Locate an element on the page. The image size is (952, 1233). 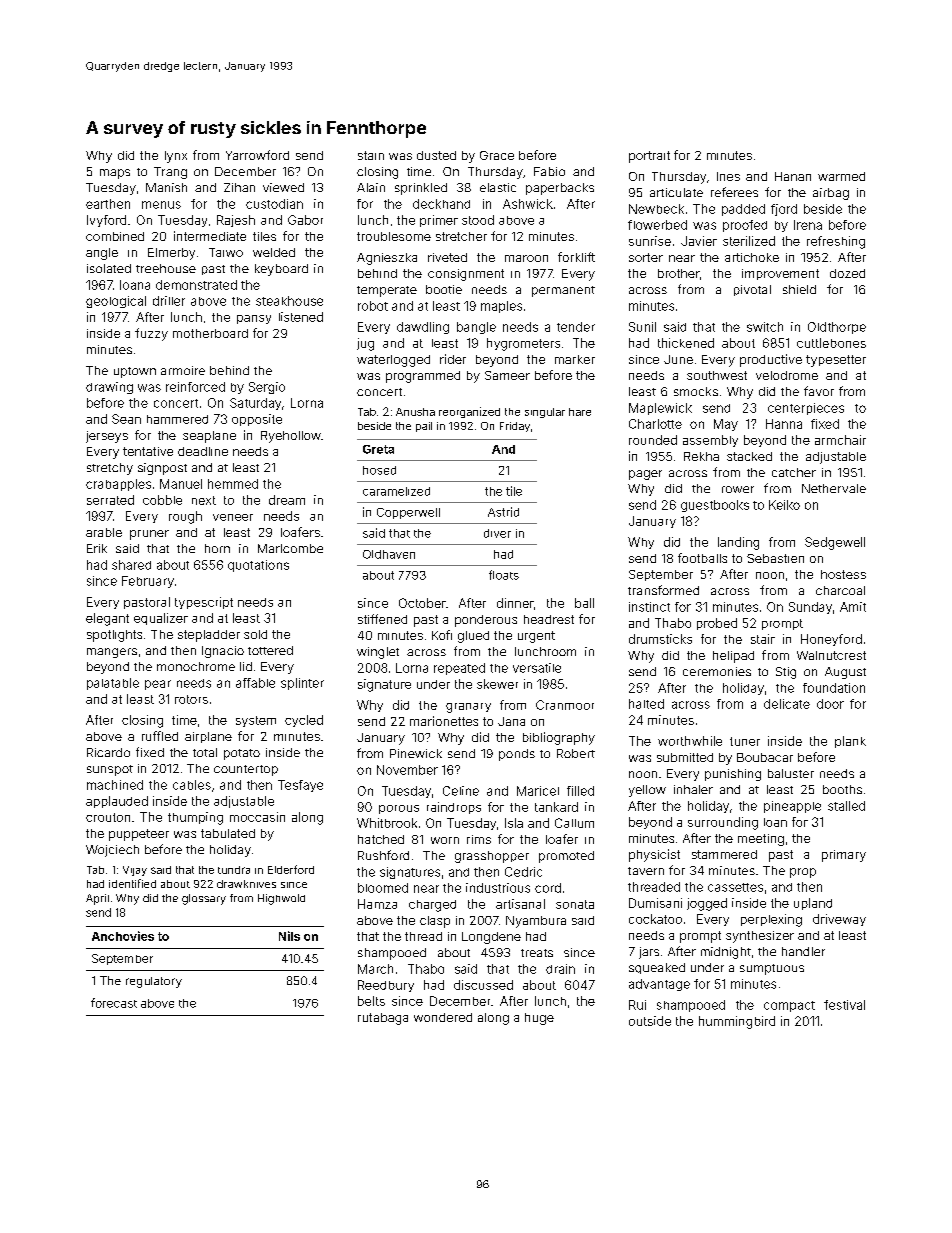
forecast is located at coordinates (114, 1003).
